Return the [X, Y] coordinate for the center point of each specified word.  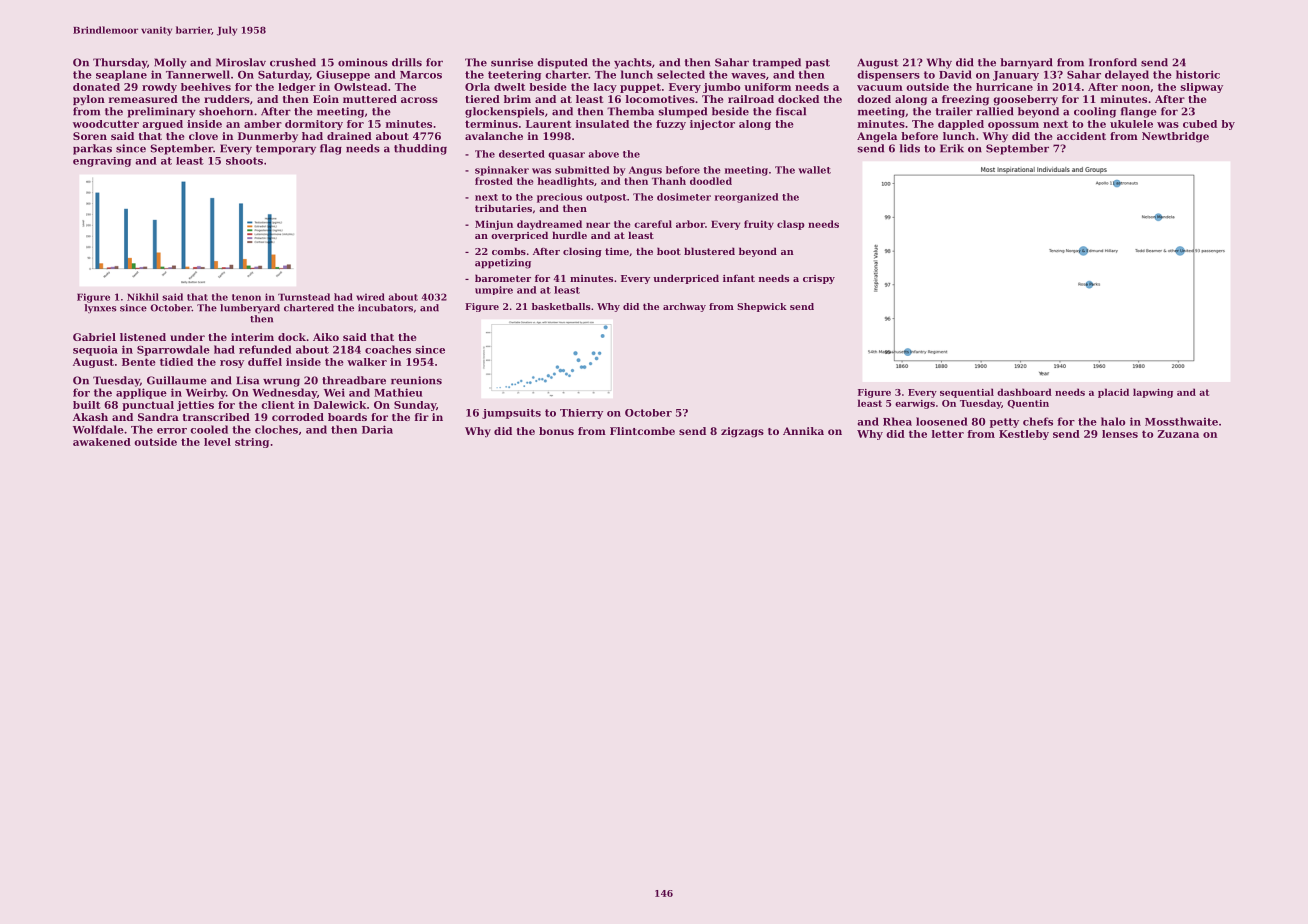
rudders [227, 99]
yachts [633, 63]
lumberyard [250, 308]
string [252, 443]
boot [669, 251]
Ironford [1113, 62]
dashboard [1024, 392]
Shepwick [762, 307]
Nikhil [143, 297]
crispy [819, 279]
